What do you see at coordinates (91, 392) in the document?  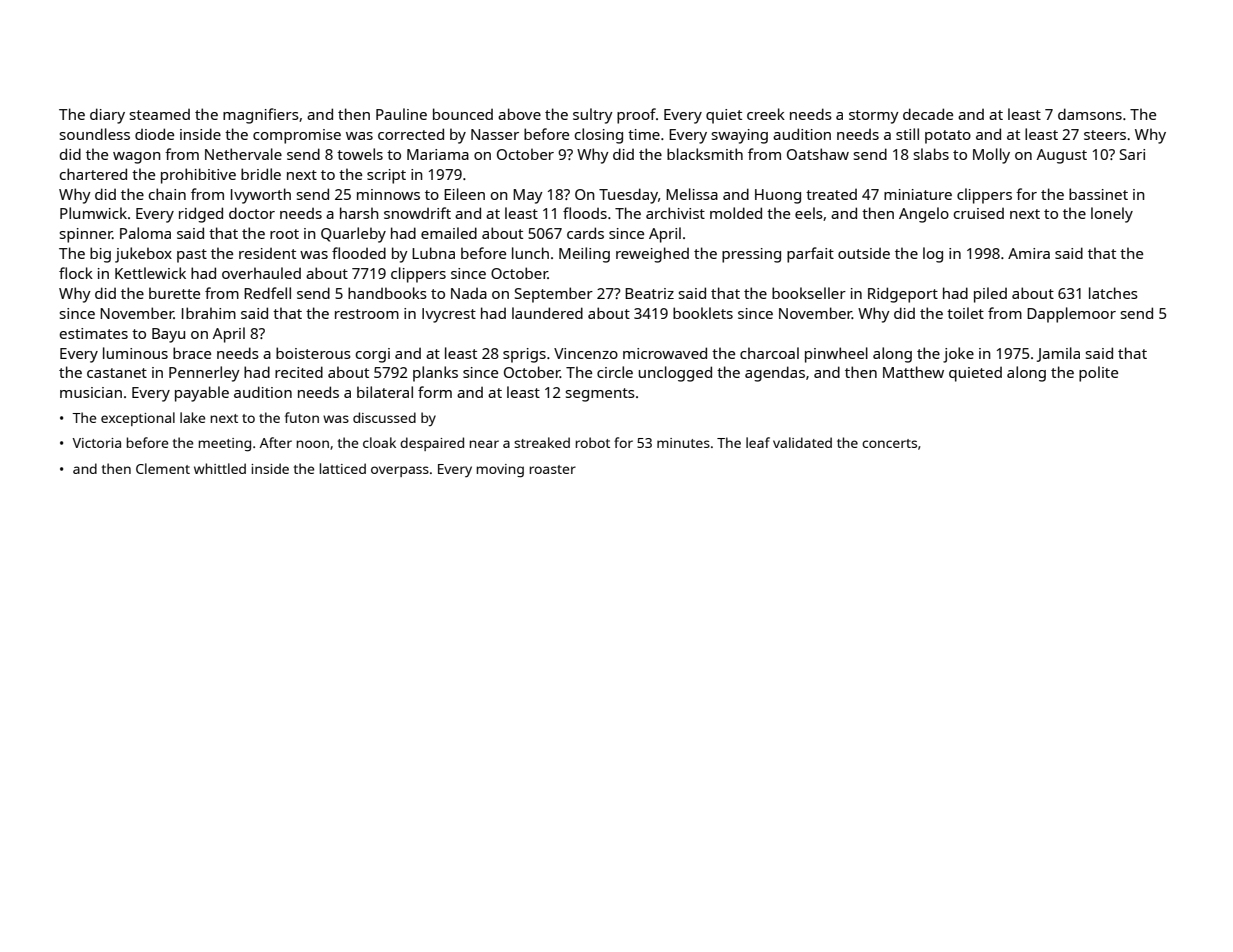 I see `musician` at bounding box center [91, 392].
